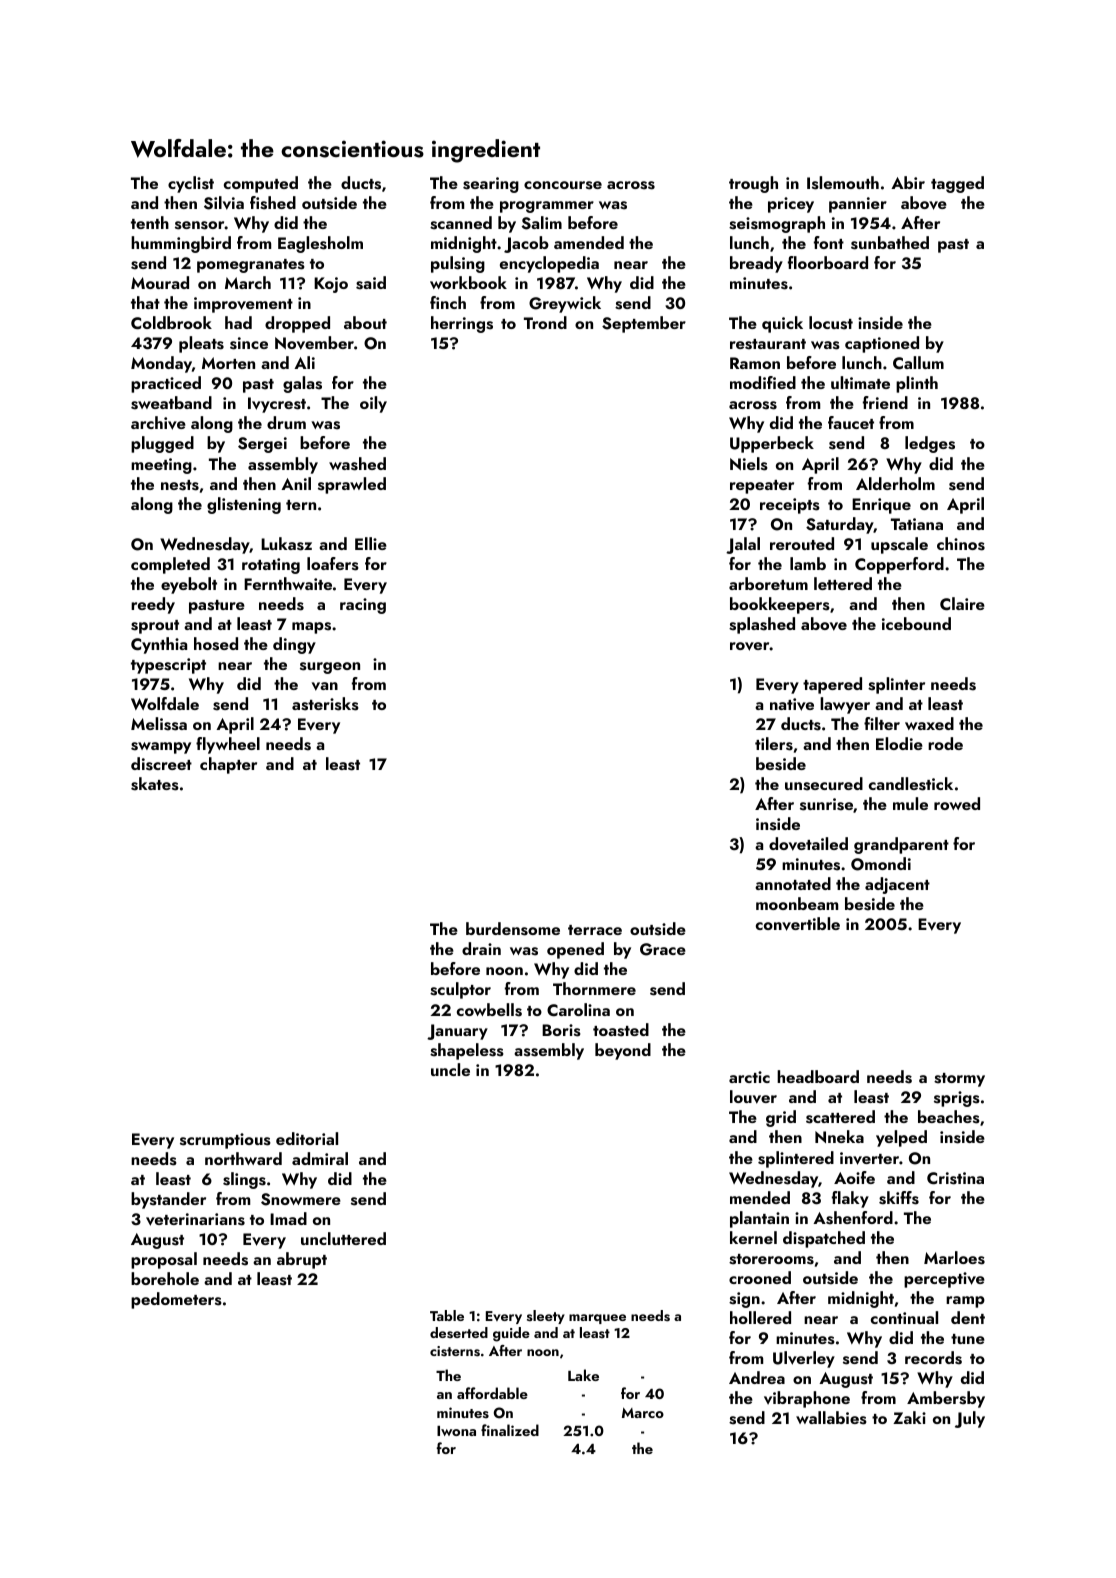  I want to click on searing, so click(491, 185).
